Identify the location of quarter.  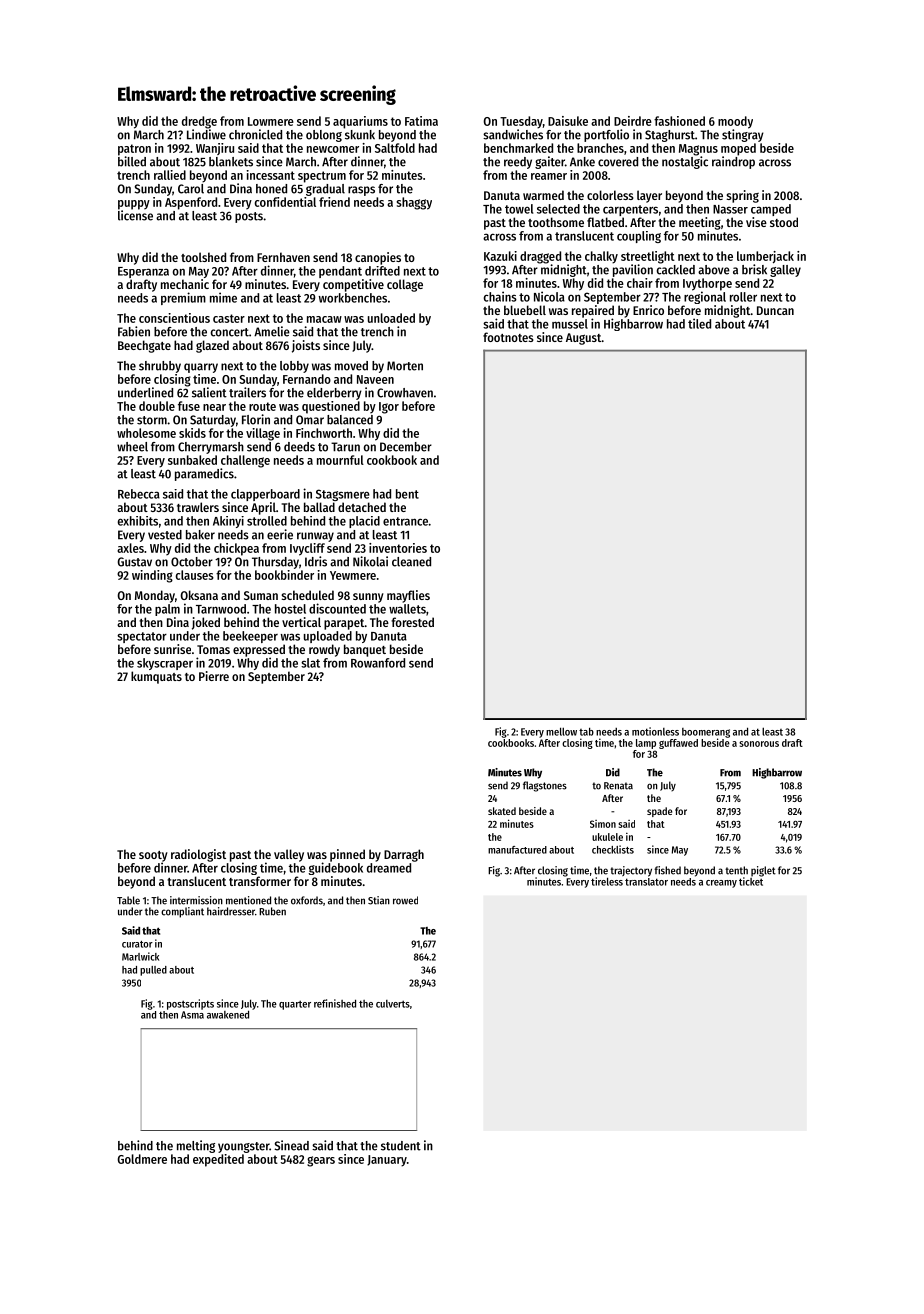
(295, 1005).
